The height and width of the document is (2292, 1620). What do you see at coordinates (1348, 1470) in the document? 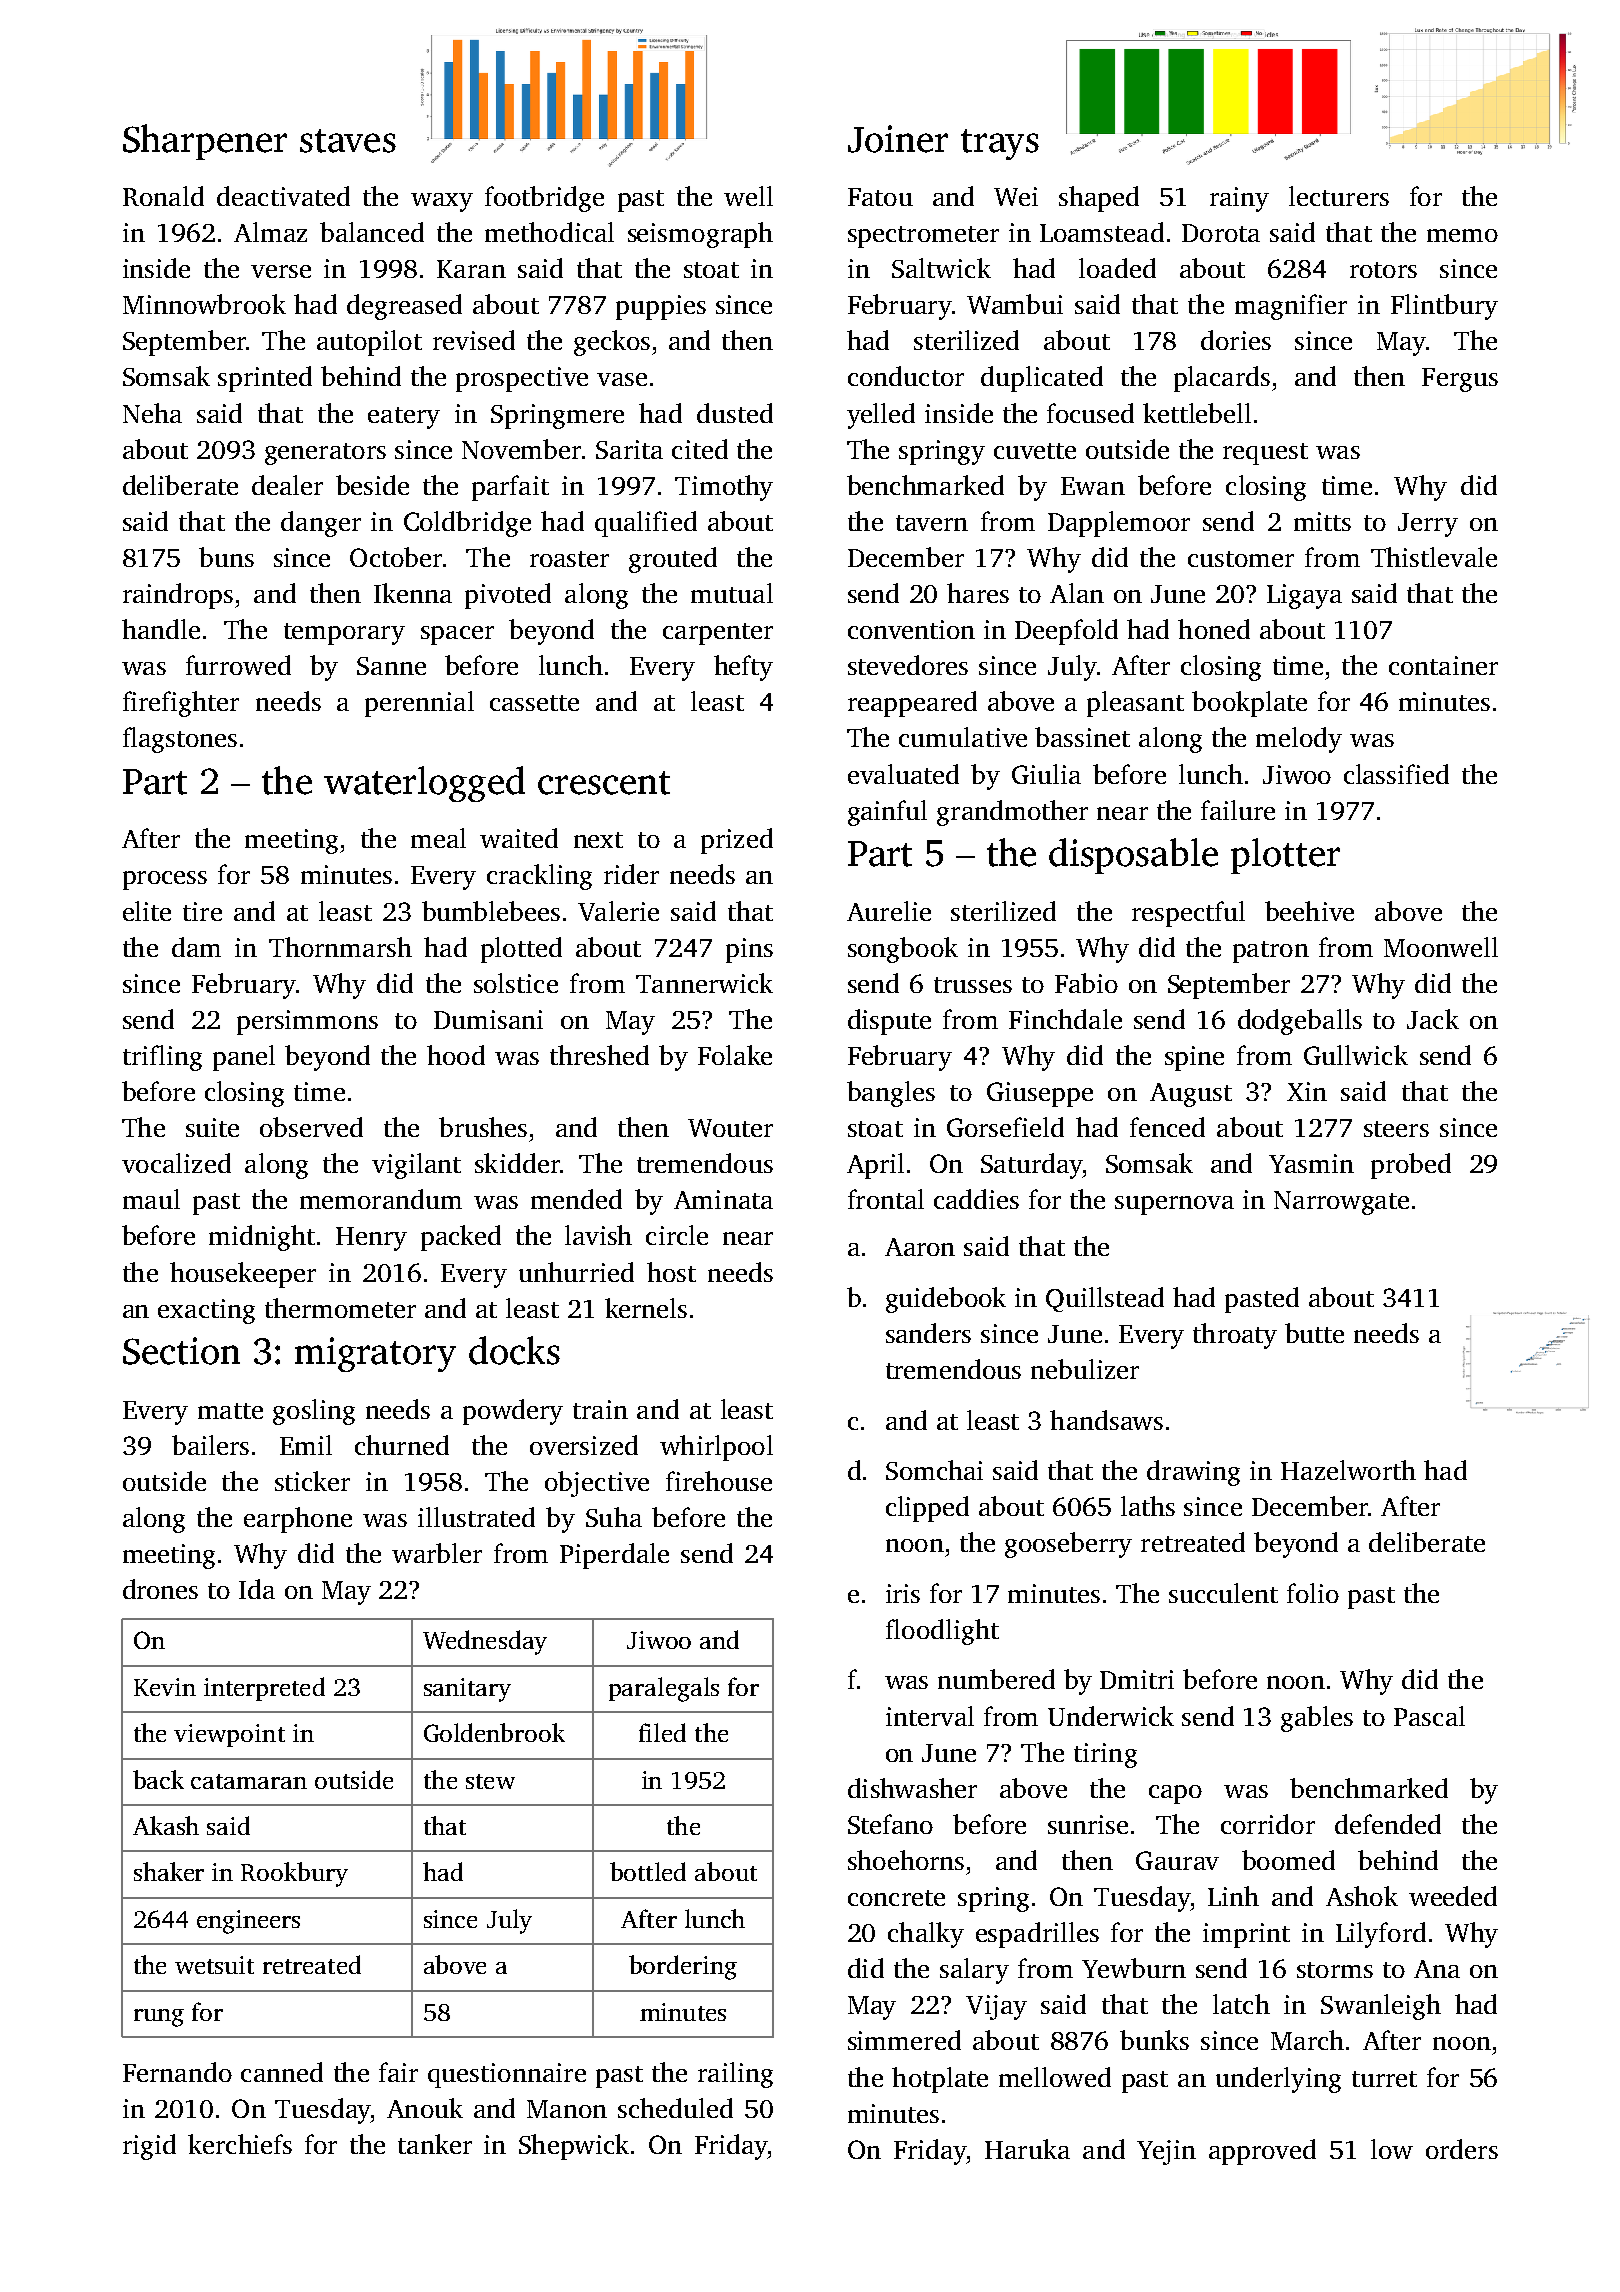
I see `Hazelworth` at bounding box center [1348, 1470].
